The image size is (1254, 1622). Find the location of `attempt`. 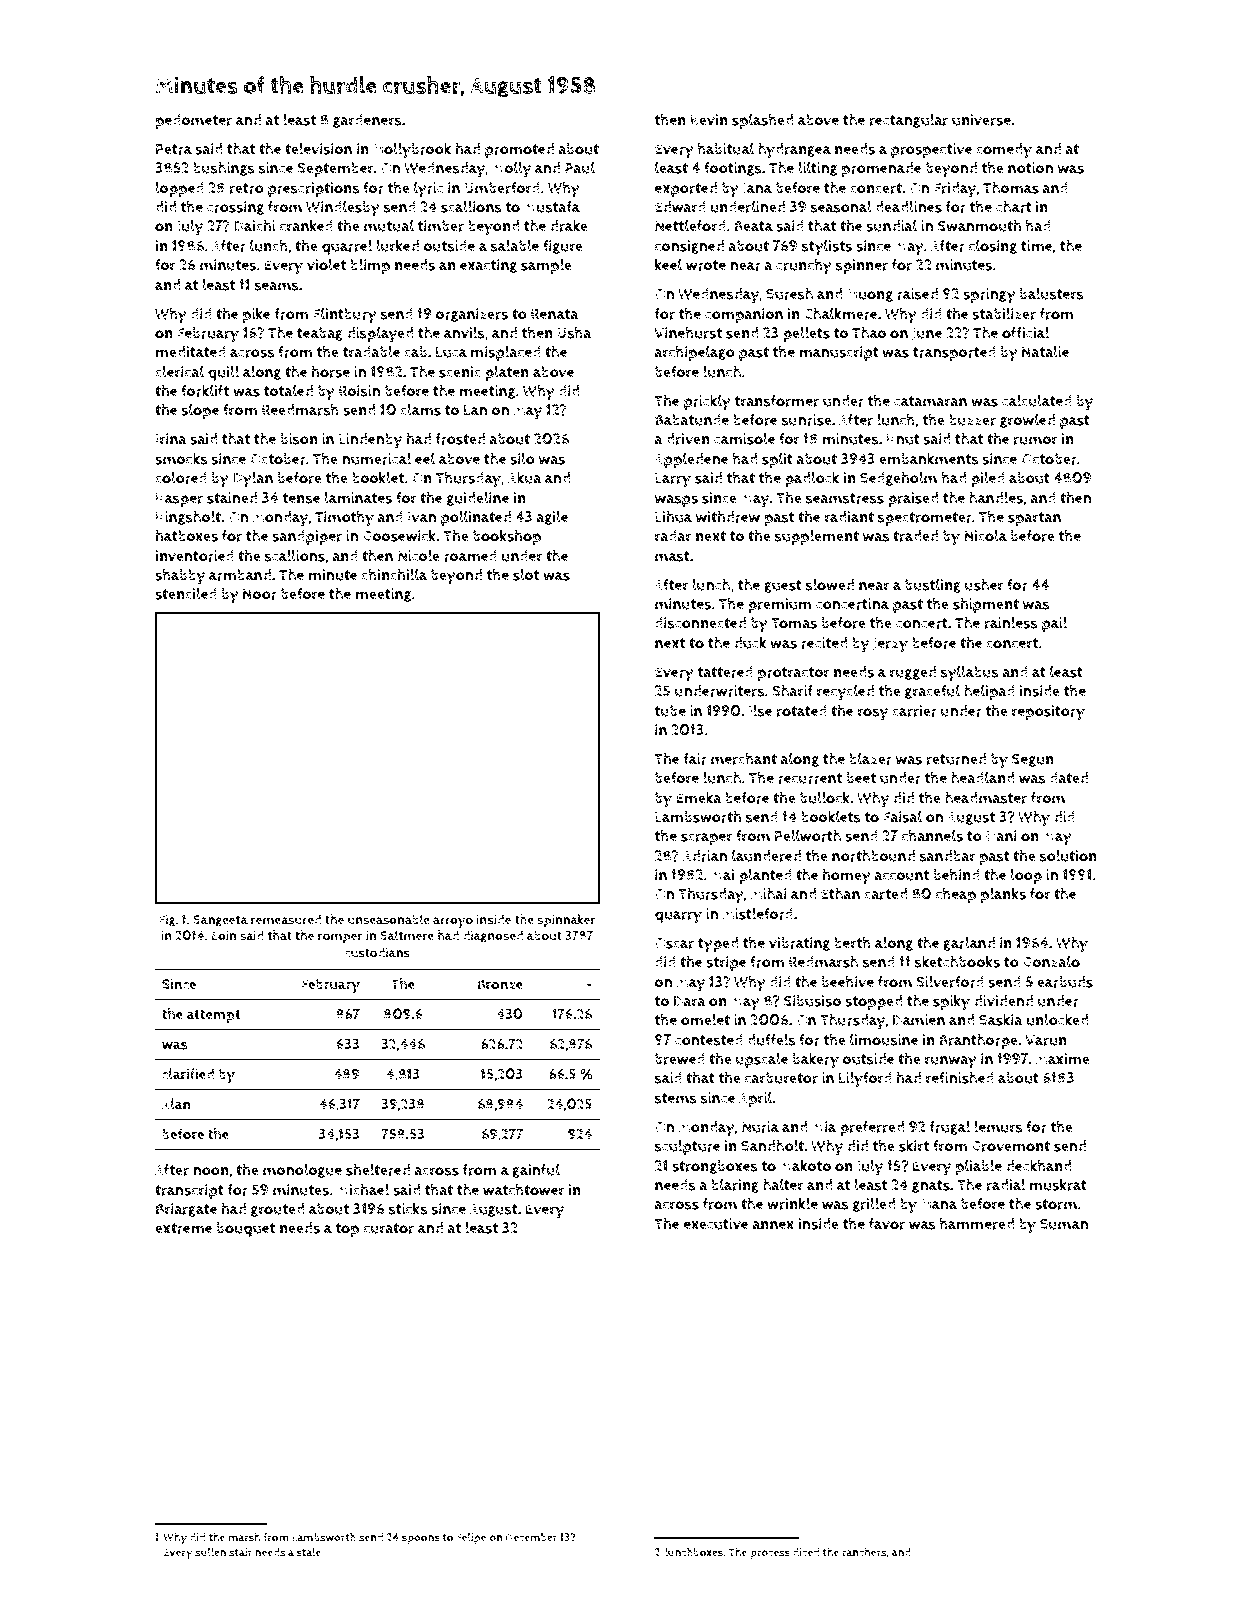

attempt is located at coordinates (214, 1016).
